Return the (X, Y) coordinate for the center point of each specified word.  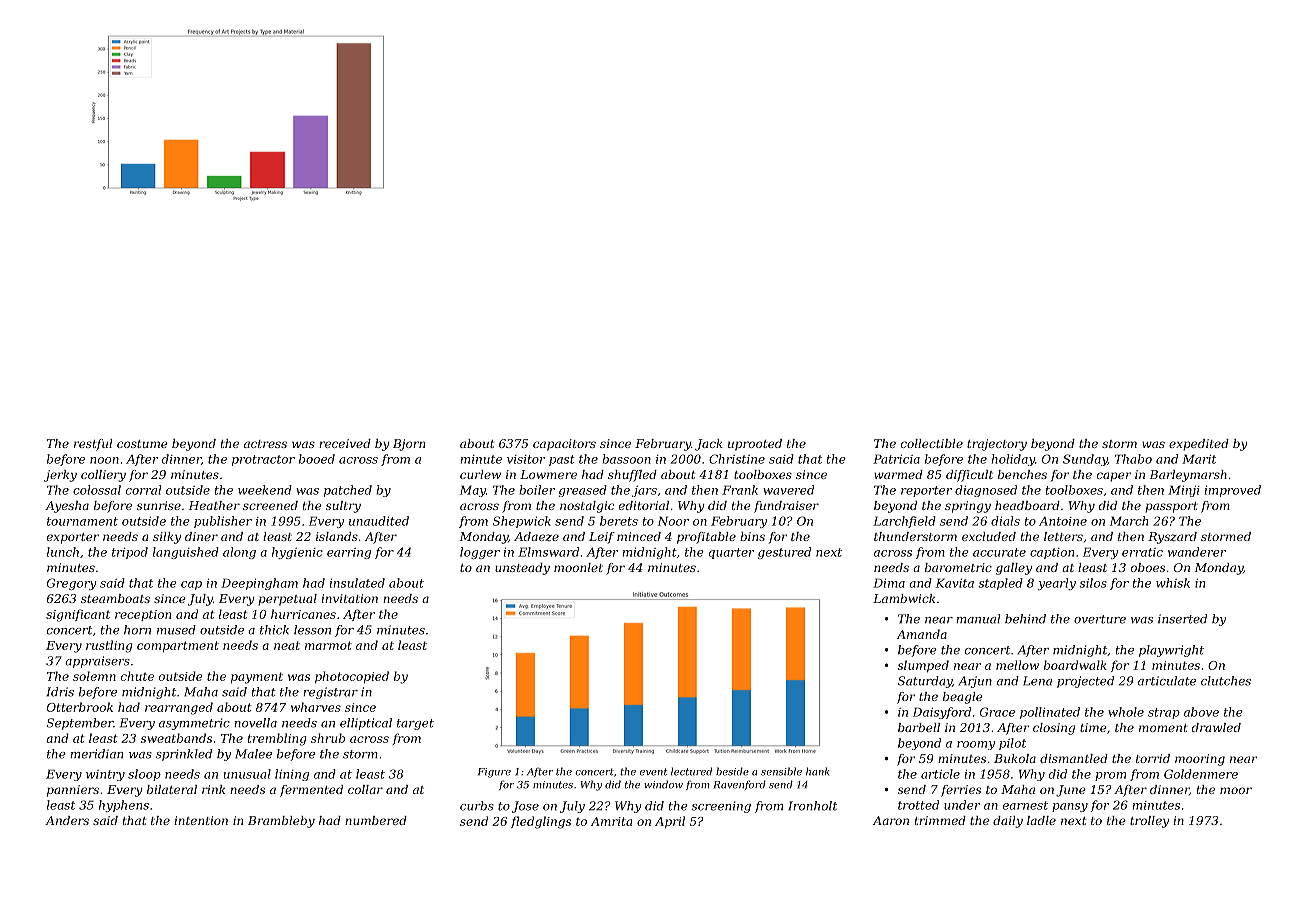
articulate (1167, 681)
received (345, 443)
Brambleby (281, 822)
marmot (328, 645)
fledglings (541, 822)
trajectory (997, 445)
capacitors (564, 445)
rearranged (179, 708)
